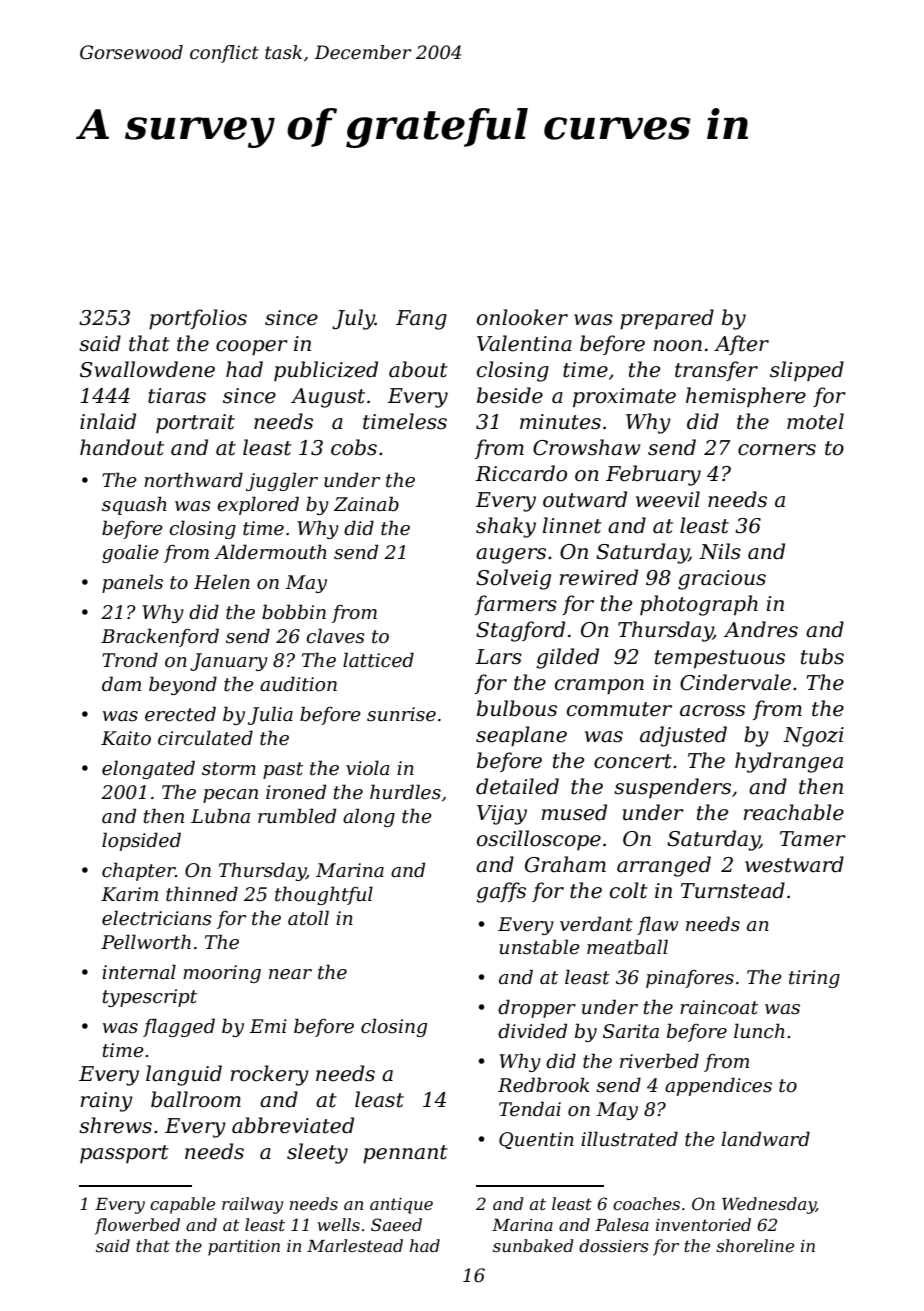 Image resolution: width=924 pixels, height=1311 pixels. I want to click on Graham, so click(565, 864).
